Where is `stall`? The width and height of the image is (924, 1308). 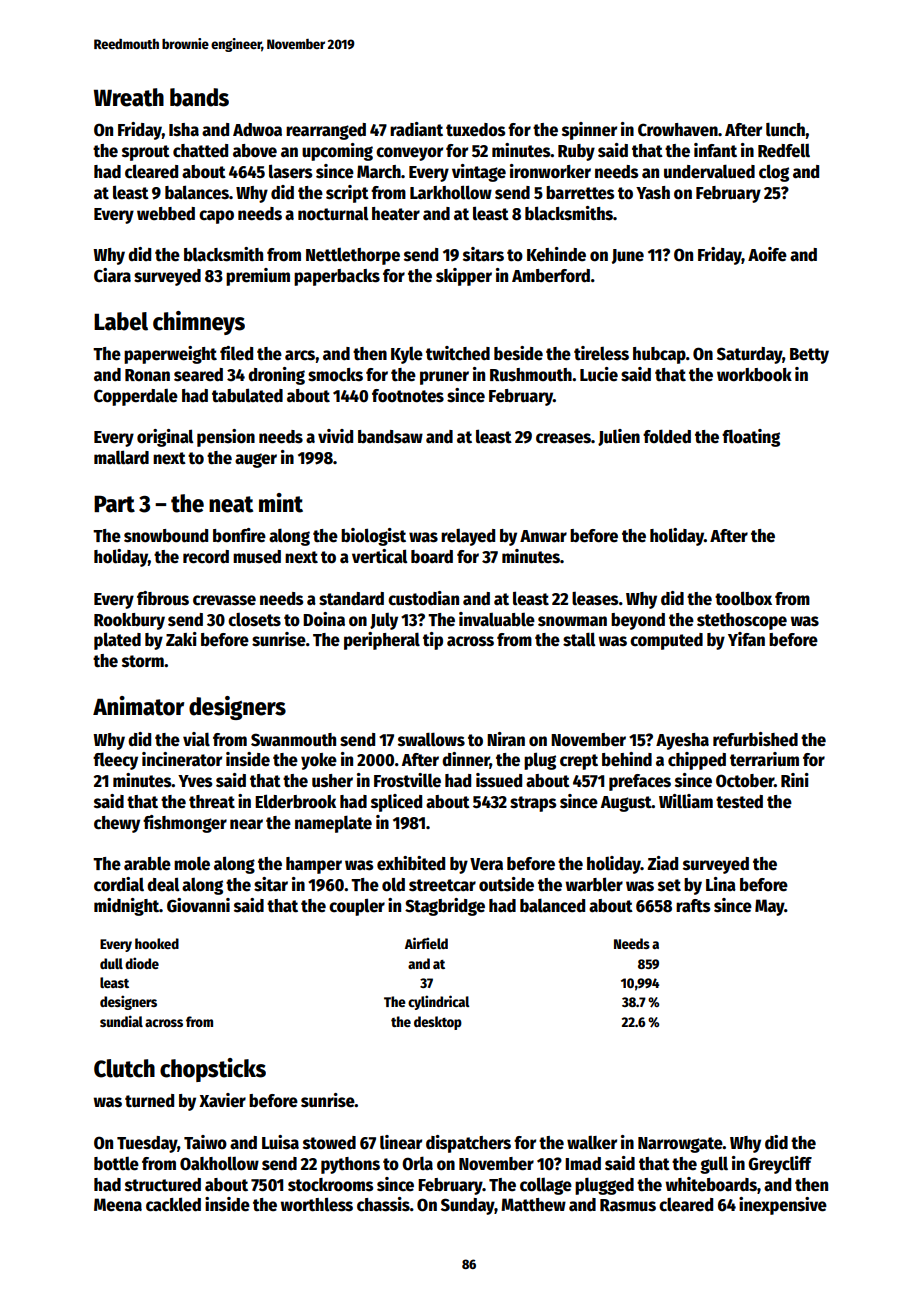
stall is located at coordinates (579, 639).
